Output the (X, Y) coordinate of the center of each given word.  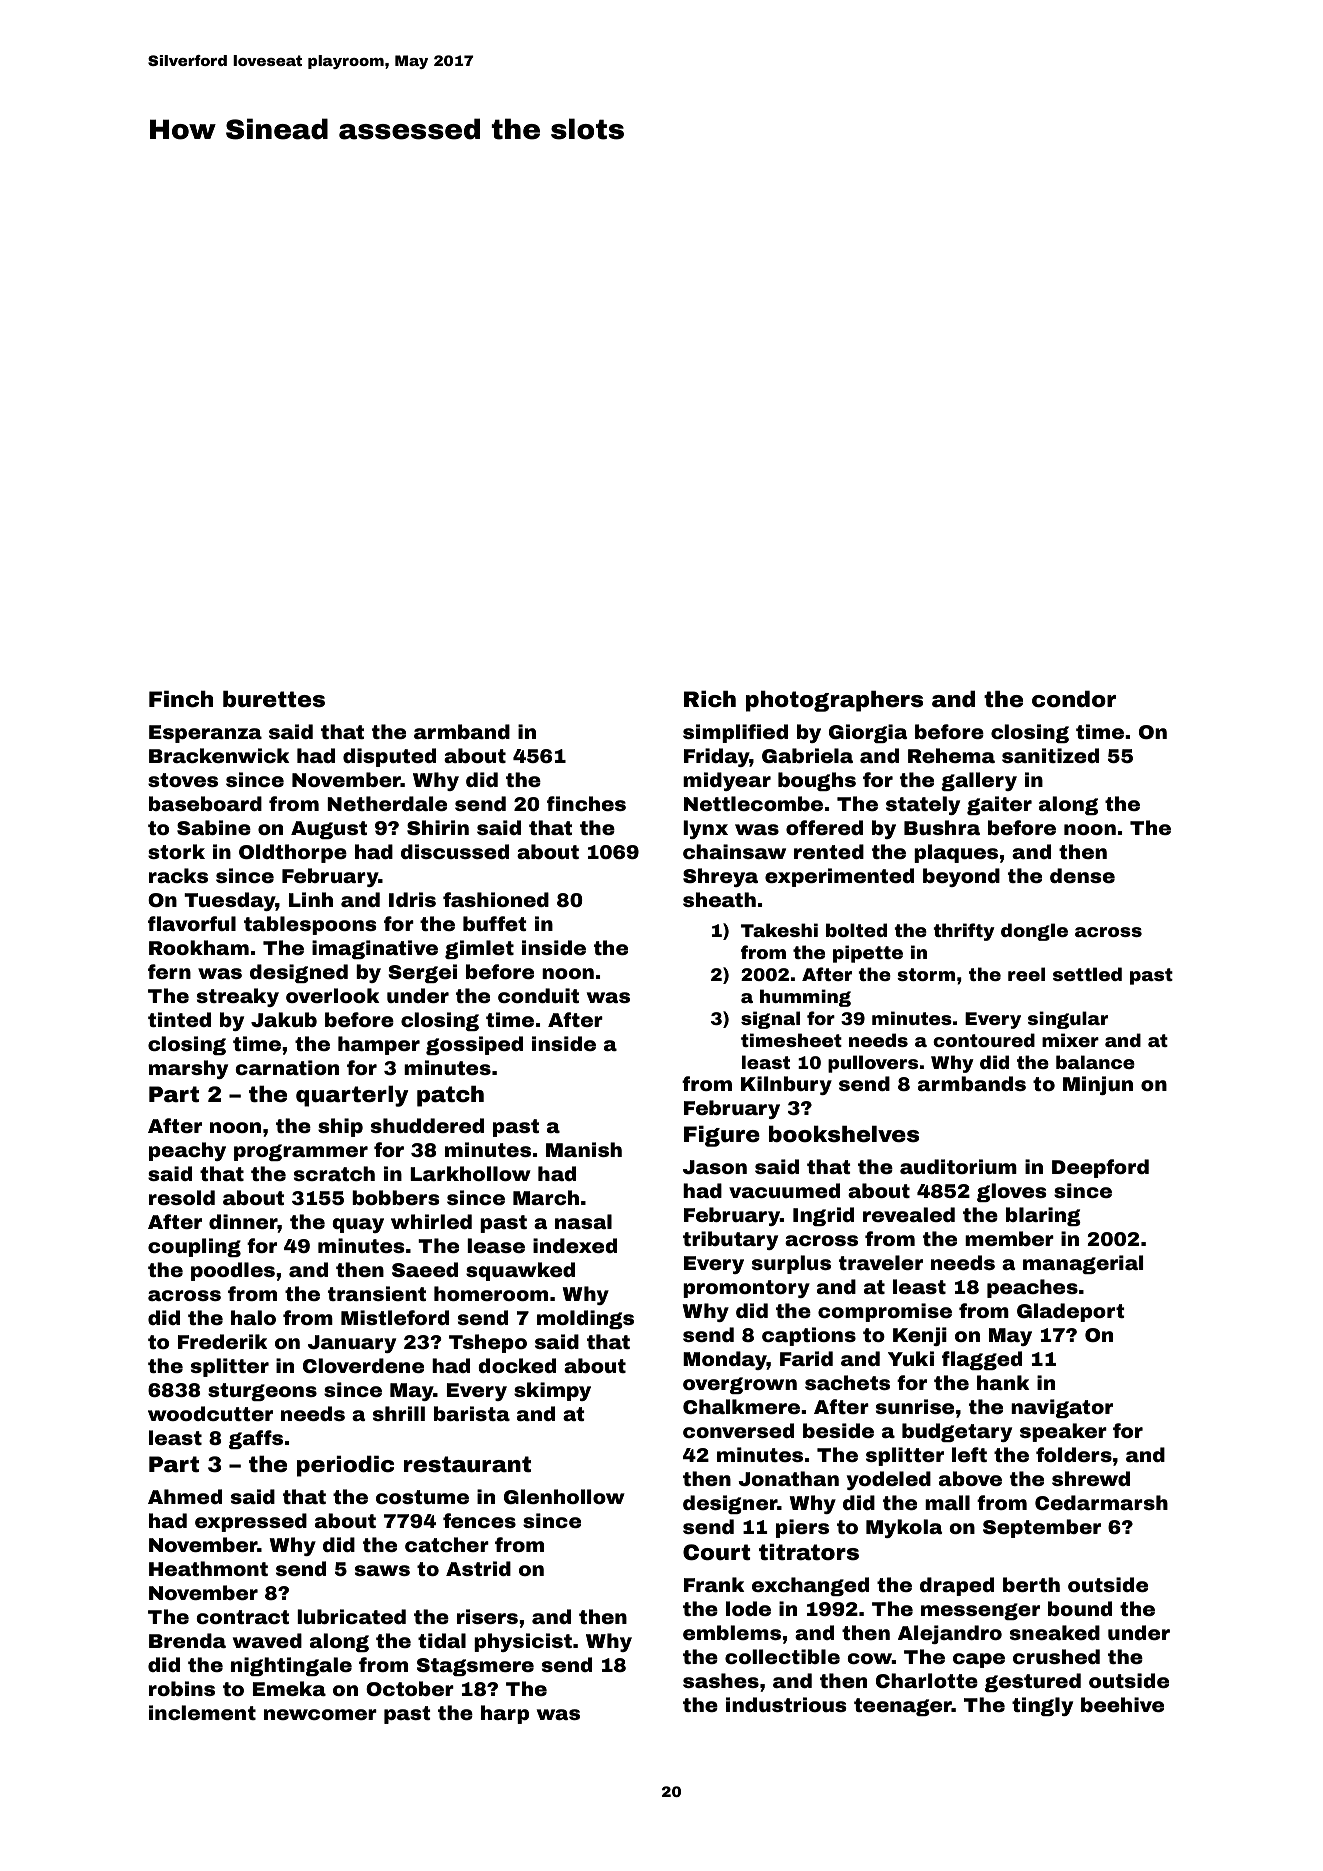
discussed (455, 851)
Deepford (1100, 1168)
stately (923, 805)
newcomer (320, 1714)
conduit (538, 995)
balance (1095, 1062)
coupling (194, 1247)
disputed (389, 757)
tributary (730, 1240)
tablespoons (310, 925)
